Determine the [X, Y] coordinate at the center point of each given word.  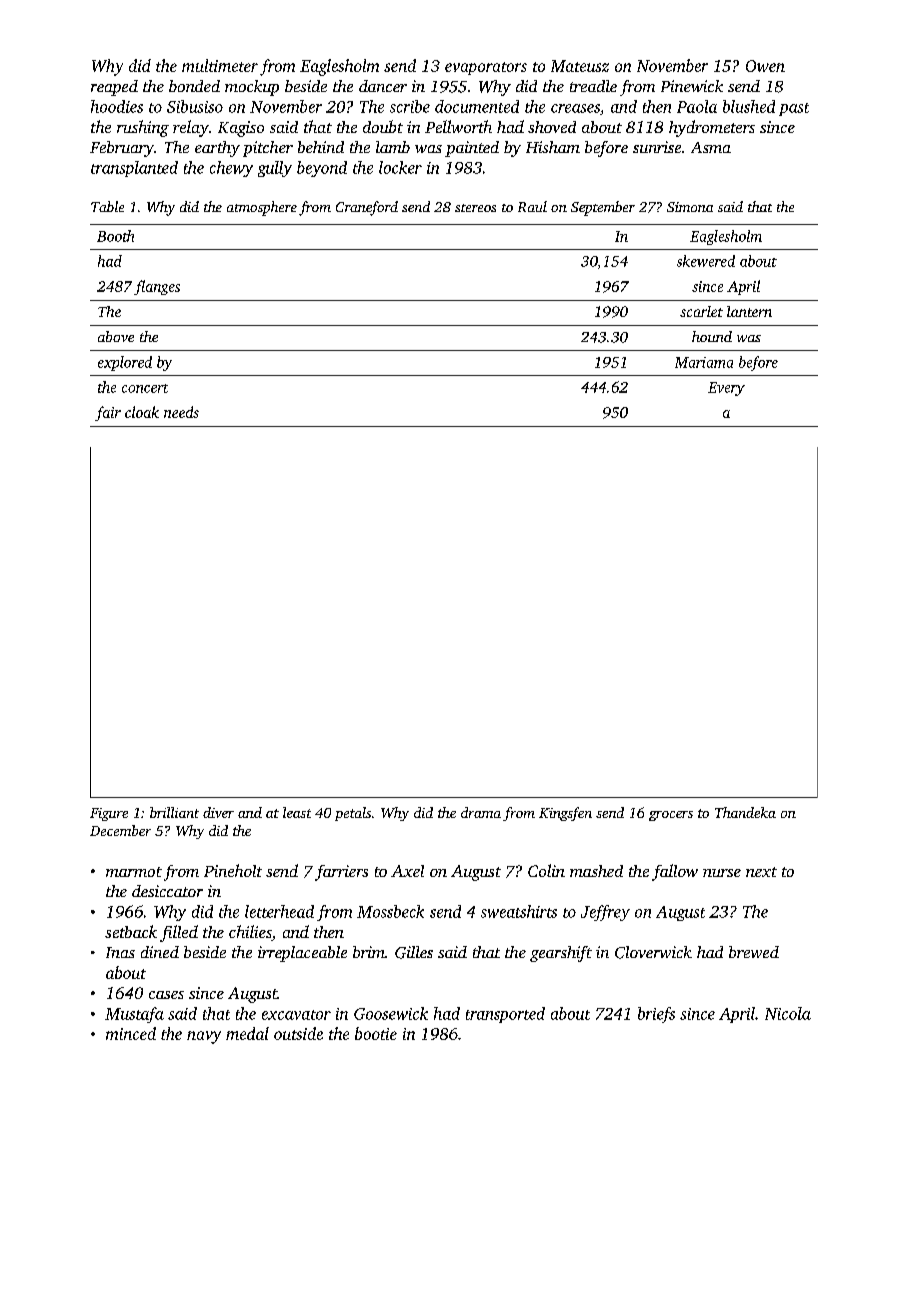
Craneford [367, 208]
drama [481, 812]
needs [181, 412]
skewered [706, 261]
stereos [475, 208]
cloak [142, 412]
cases [166, 995]
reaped [114, 88]
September [603, 208]
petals [353, 814]
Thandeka [745, 812]
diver [218, 812]
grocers [671, 816]
